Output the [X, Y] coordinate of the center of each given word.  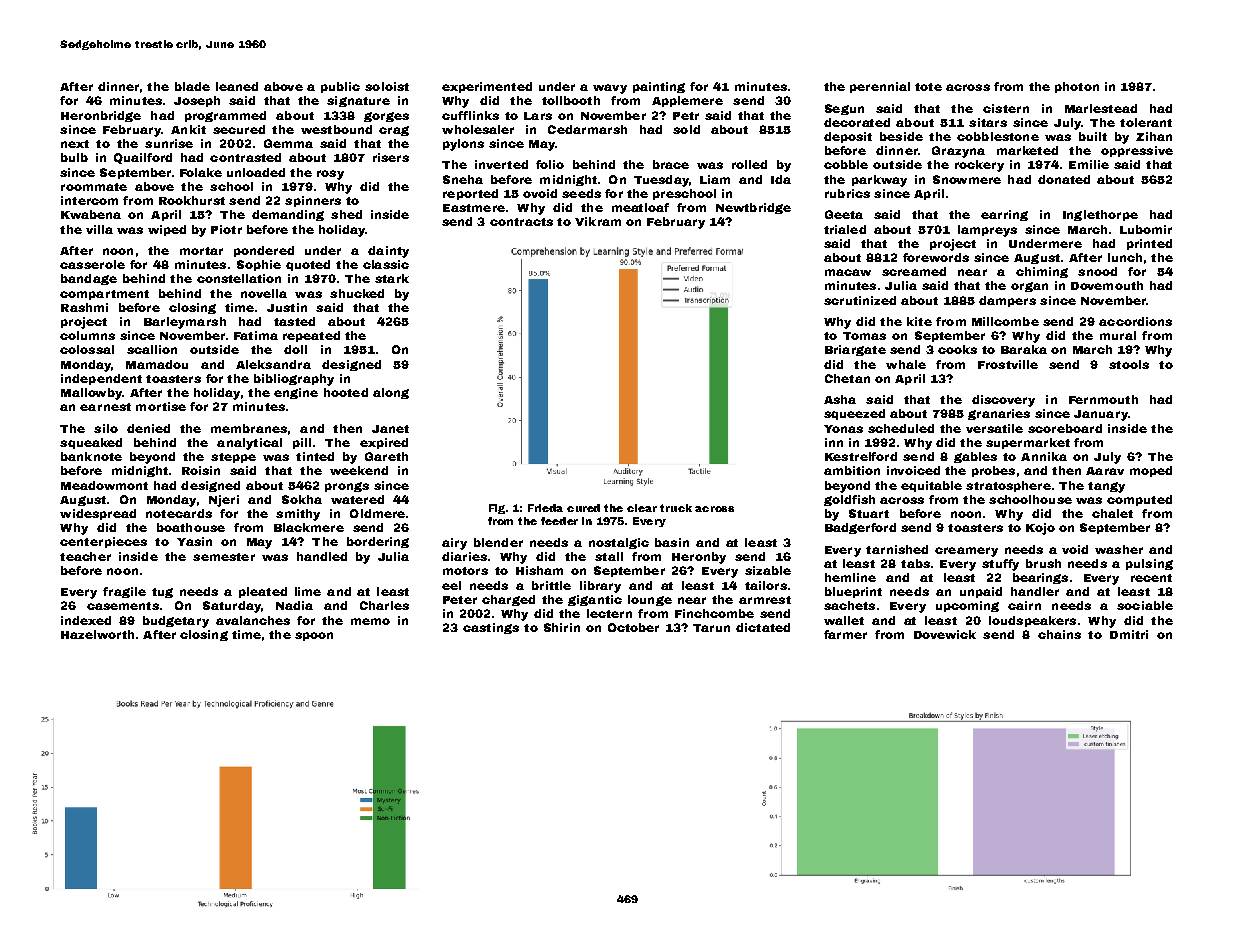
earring [1004, 215]
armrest [765, 600]
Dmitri [1129, 634]
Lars [538, 116]
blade [192, 86]
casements [123, 606]
